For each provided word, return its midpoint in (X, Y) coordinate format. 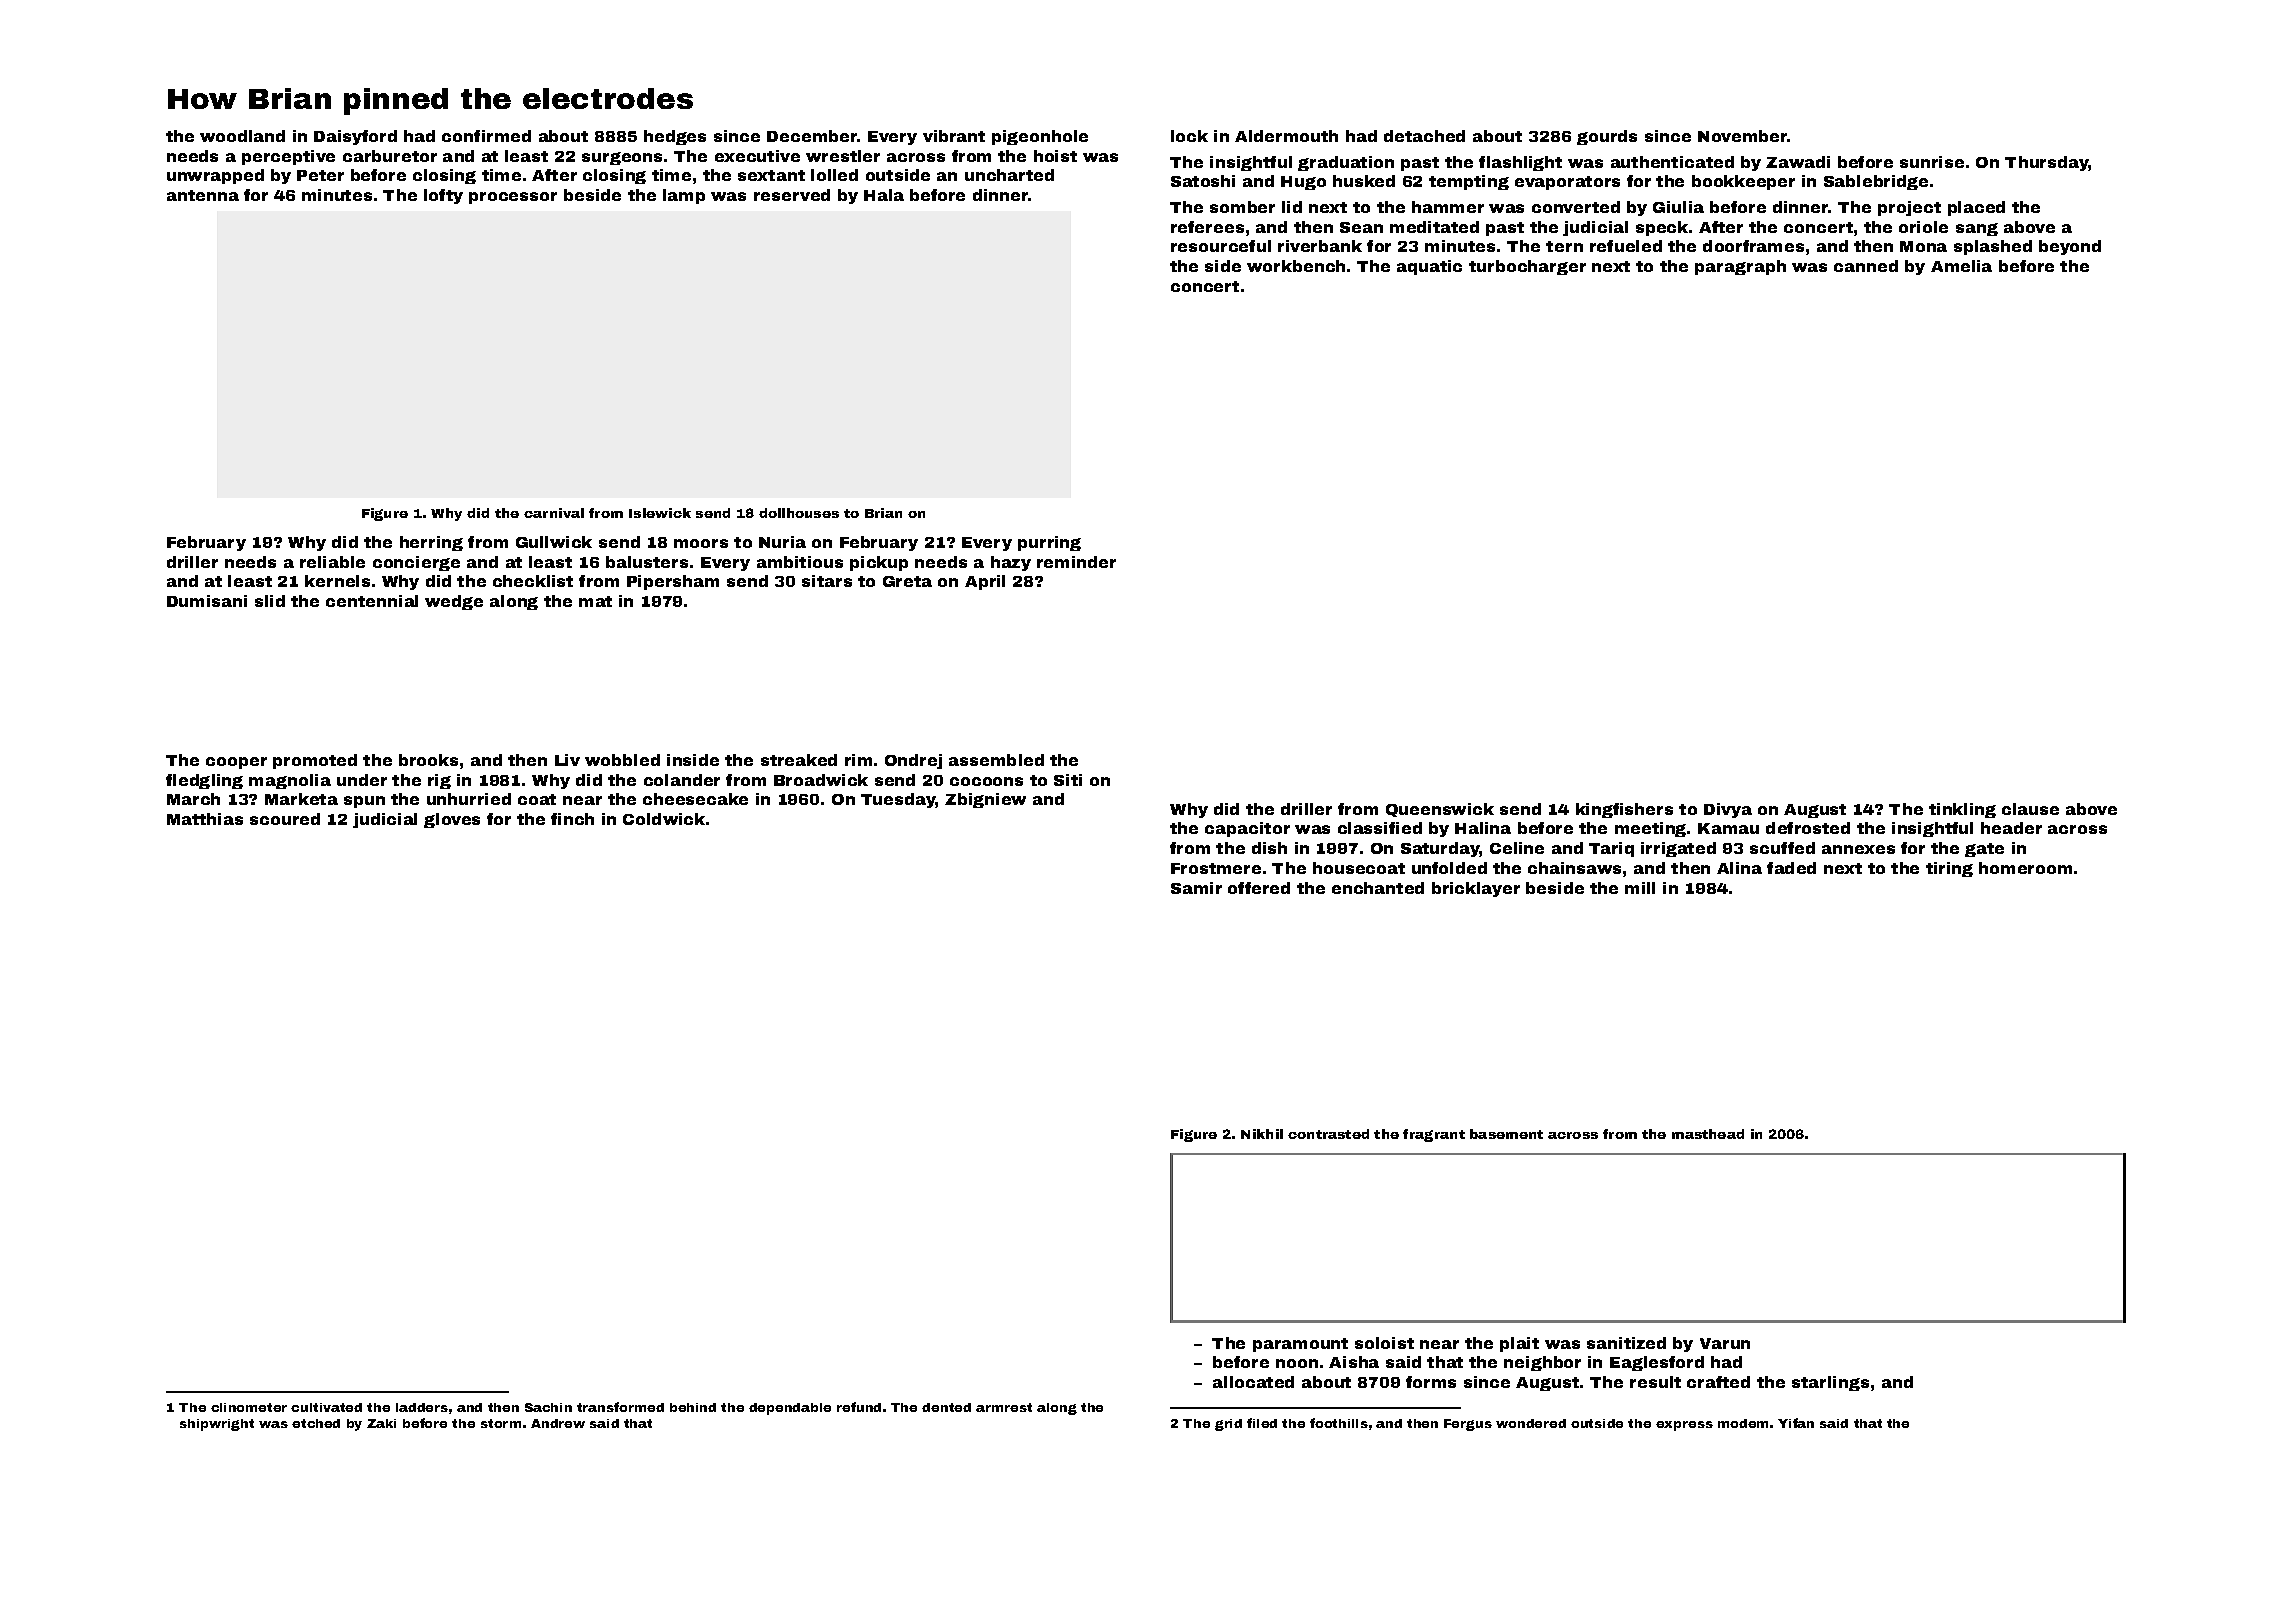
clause (2030, 809)
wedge (454, 602)
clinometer (249, 1407)
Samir (1196, 888)
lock (1189, 136)
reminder (1076, 562)
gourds (1607, 137)
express (1684, 1426)
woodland (242, 136)
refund (859, 1407)
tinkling (1962, 810)
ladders (422, 1407)
